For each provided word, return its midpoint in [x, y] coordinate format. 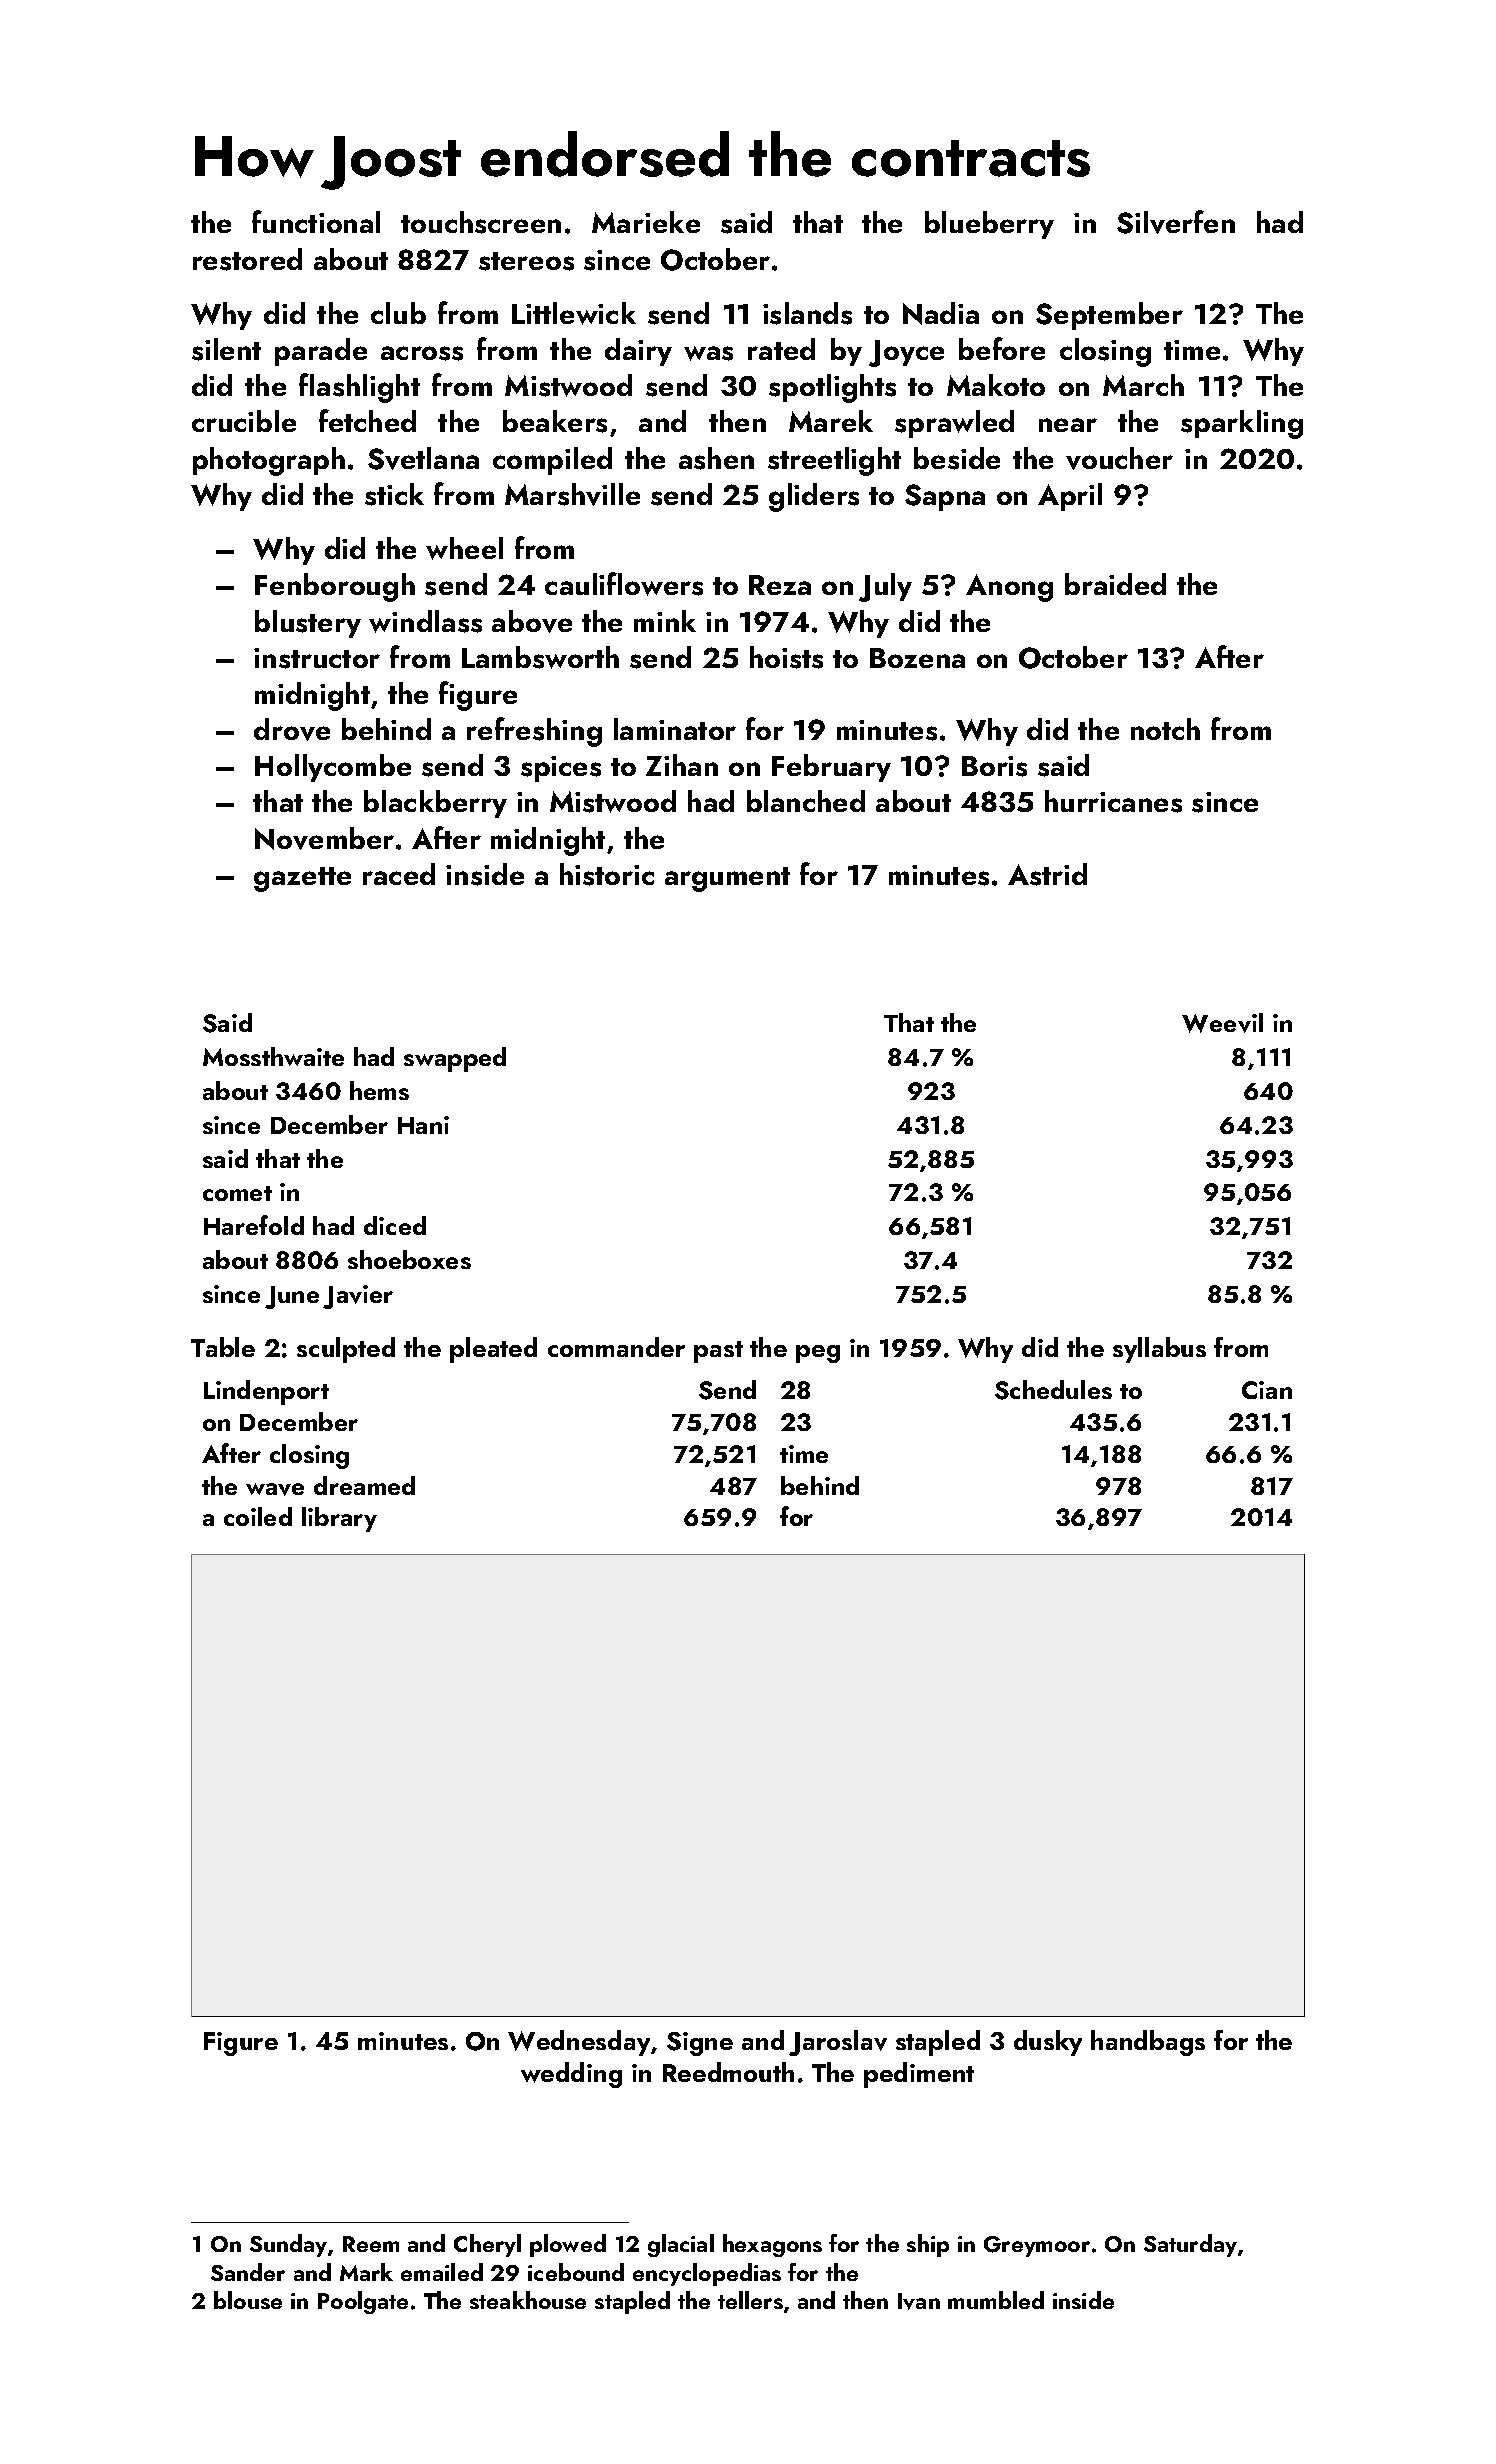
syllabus [1159, 1350]
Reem [371, 2244]
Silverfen [1176, 222]
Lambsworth [540, 657]
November [324, 838]
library [339, 1519]
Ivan [919, 2301]
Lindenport [266, 1392]
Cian [1267, 1390]
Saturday [1190, 2245]
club [398, 313]
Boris [994, 766]
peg [818, 1354]
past [718, 1352]
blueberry [989, 225]
